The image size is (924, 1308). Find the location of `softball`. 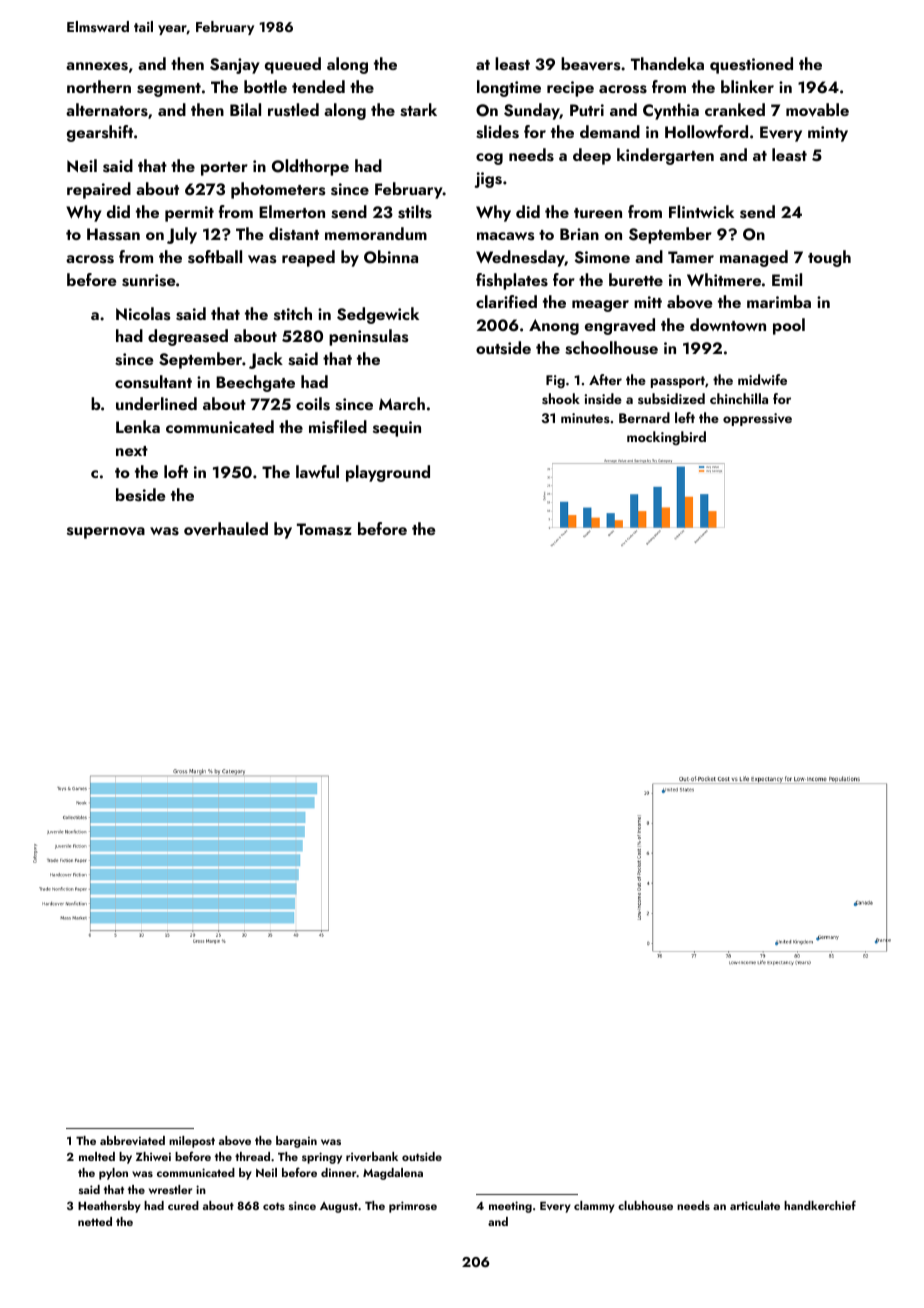

softball is located at coordinates (215, 257).
